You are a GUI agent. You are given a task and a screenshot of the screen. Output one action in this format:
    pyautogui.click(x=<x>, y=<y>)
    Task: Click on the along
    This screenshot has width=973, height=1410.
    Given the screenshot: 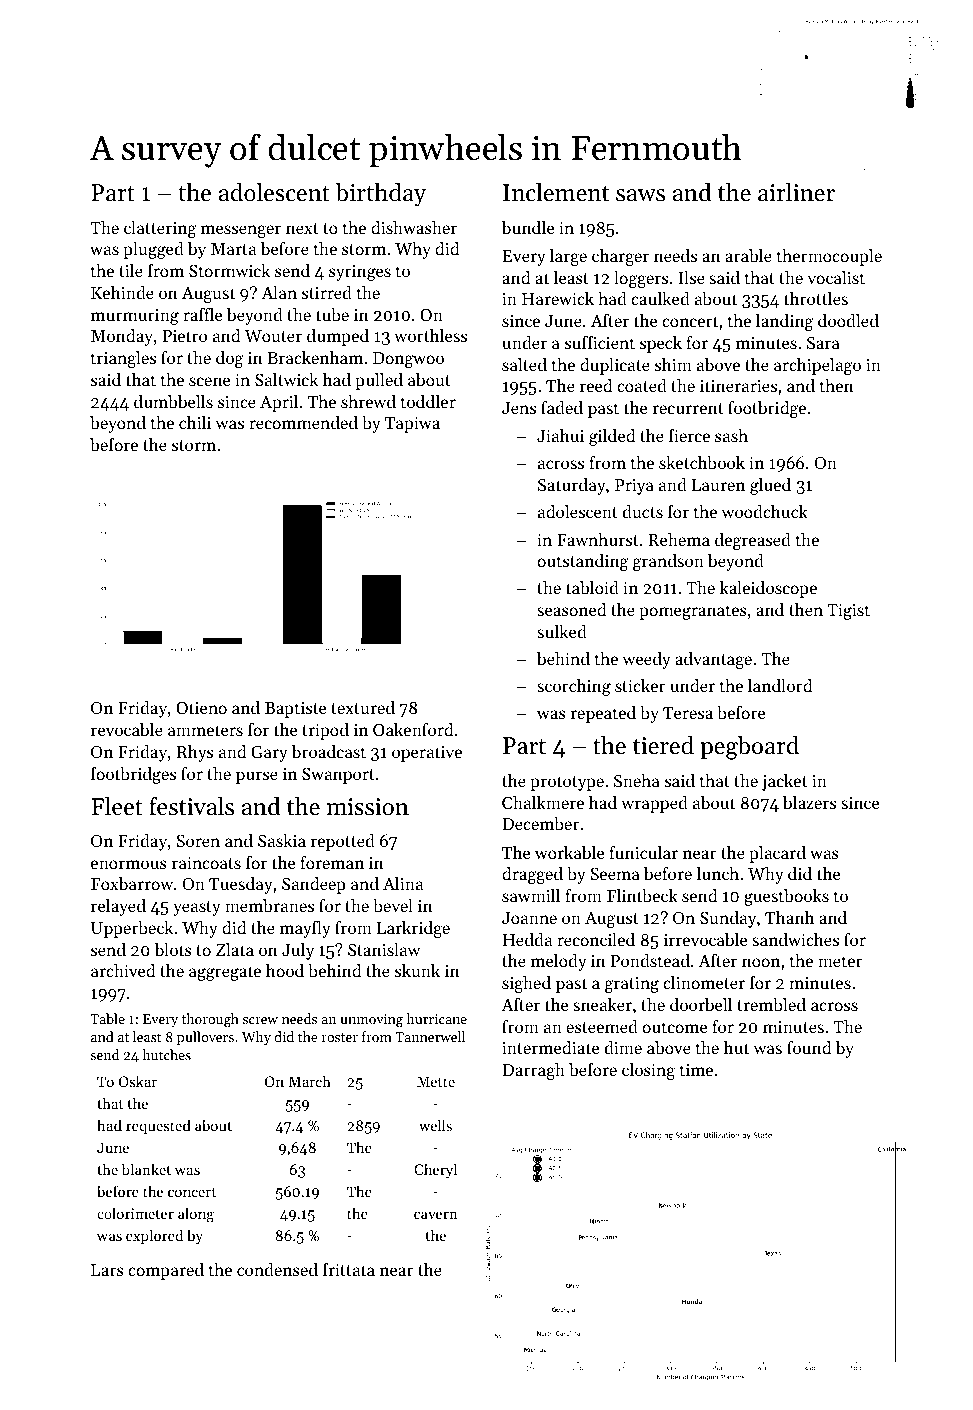 What is the action you would take?
    pyautogui.click(x=196, y=1215)
